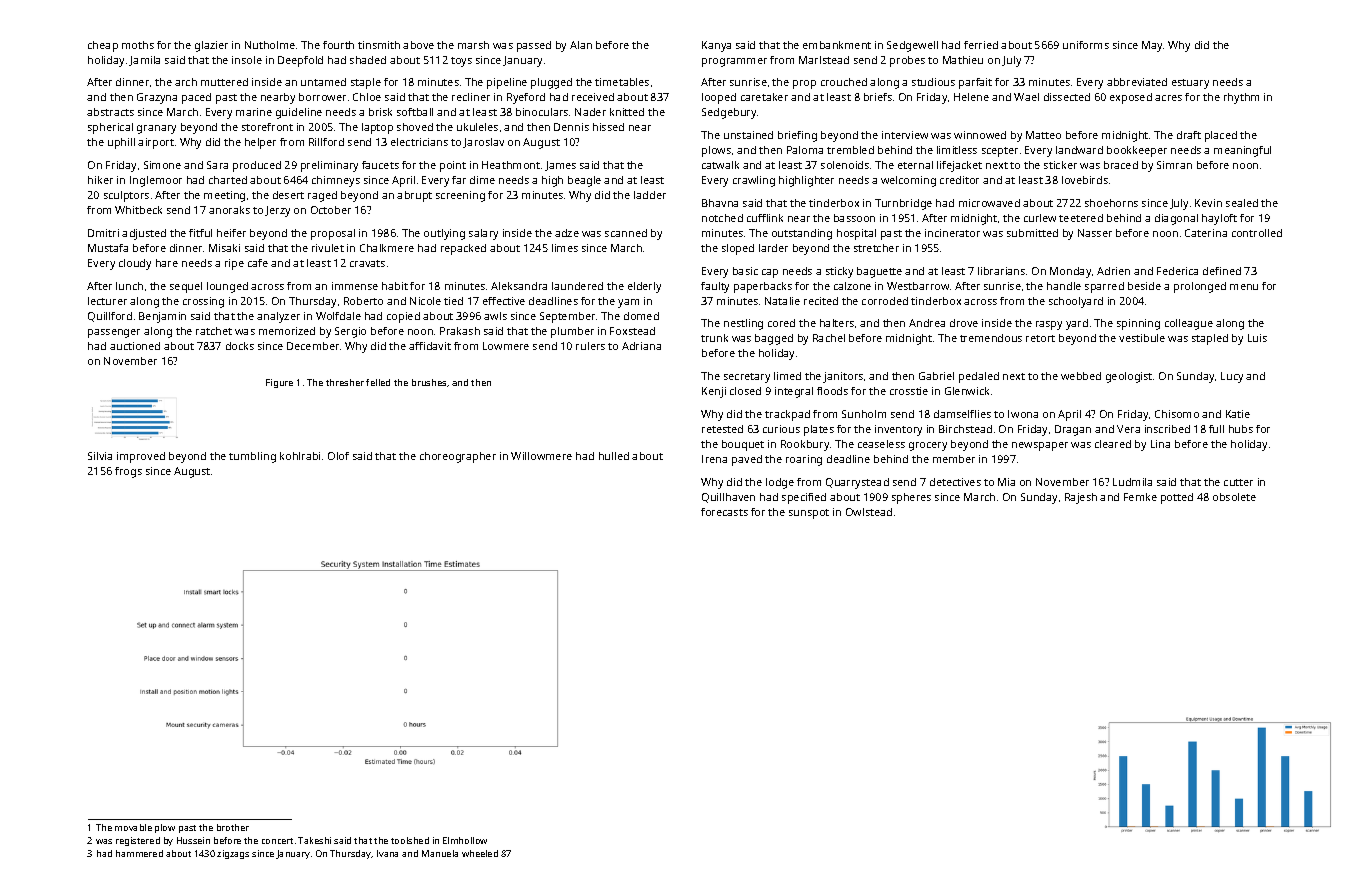 The width and height of the screenshot is (1372, 887). Describe the element at coordinates (869, 512) in the screenshot. I see `Owlstead` at that location.
